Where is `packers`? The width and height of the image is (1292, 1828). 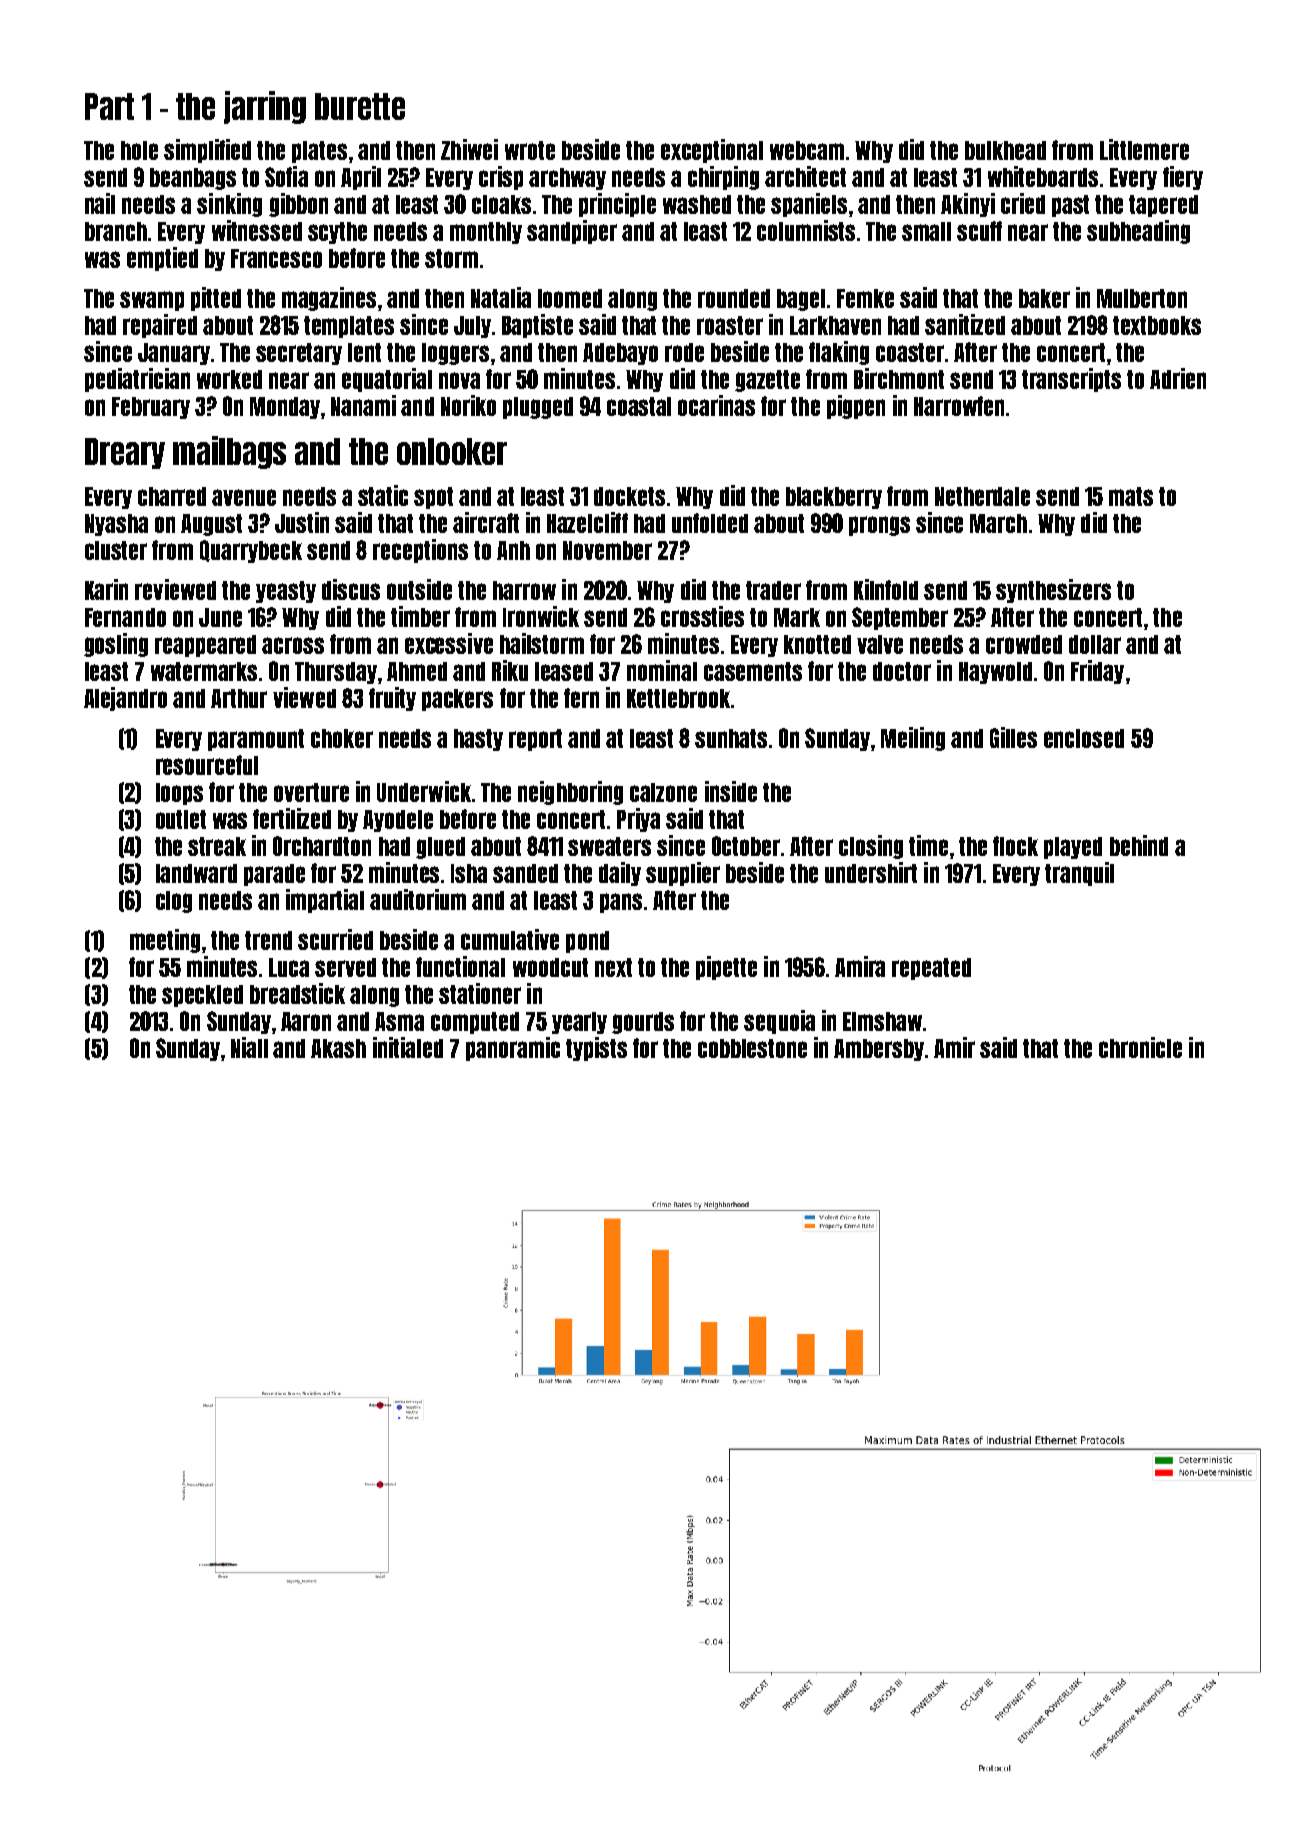 packers is located at coordinates (457, 700).
